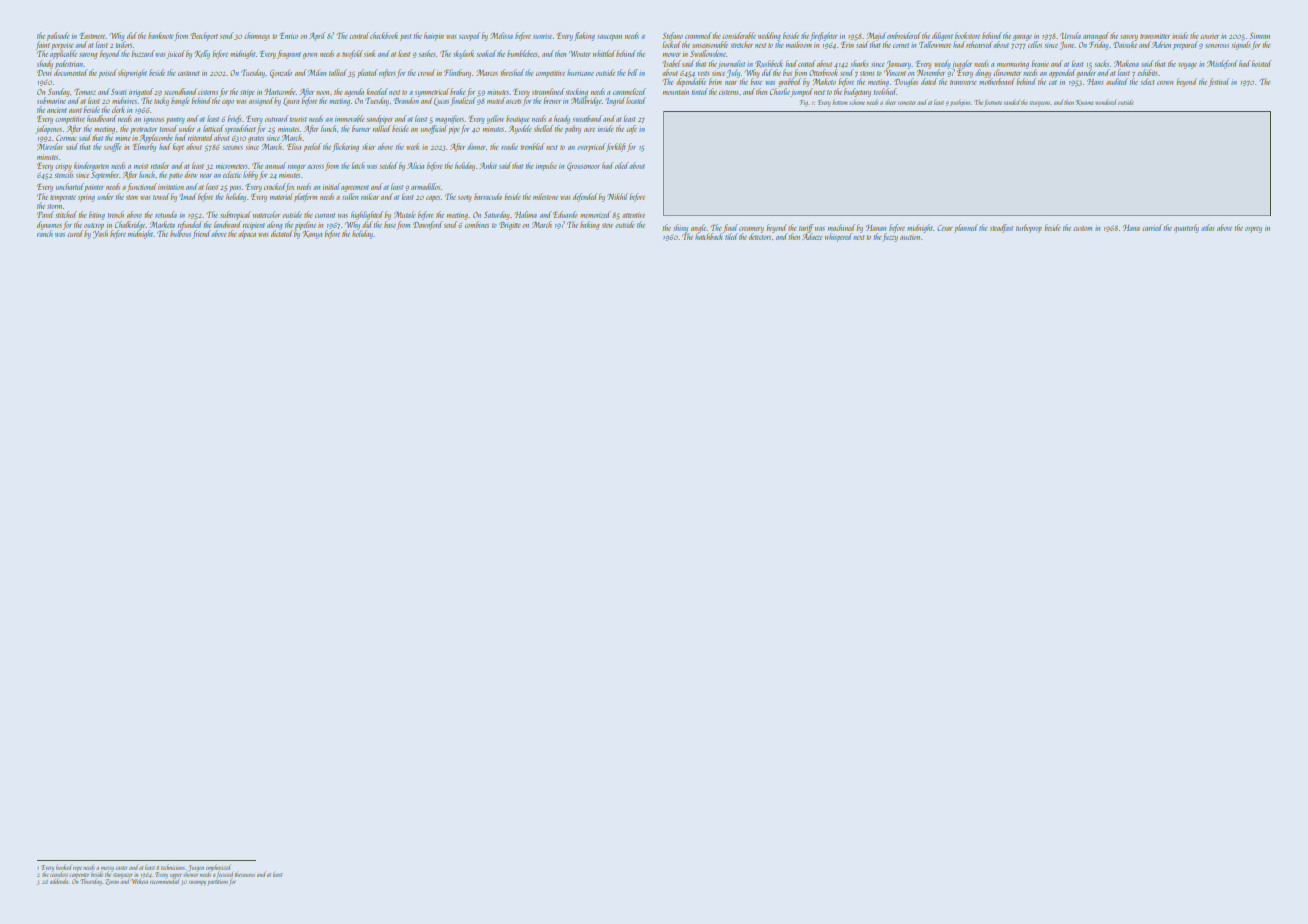 This image has height=924, width=1308. What do you see at coordinates (331, 186) in the image?
I see `initial` at bounding box center [331, 186].
